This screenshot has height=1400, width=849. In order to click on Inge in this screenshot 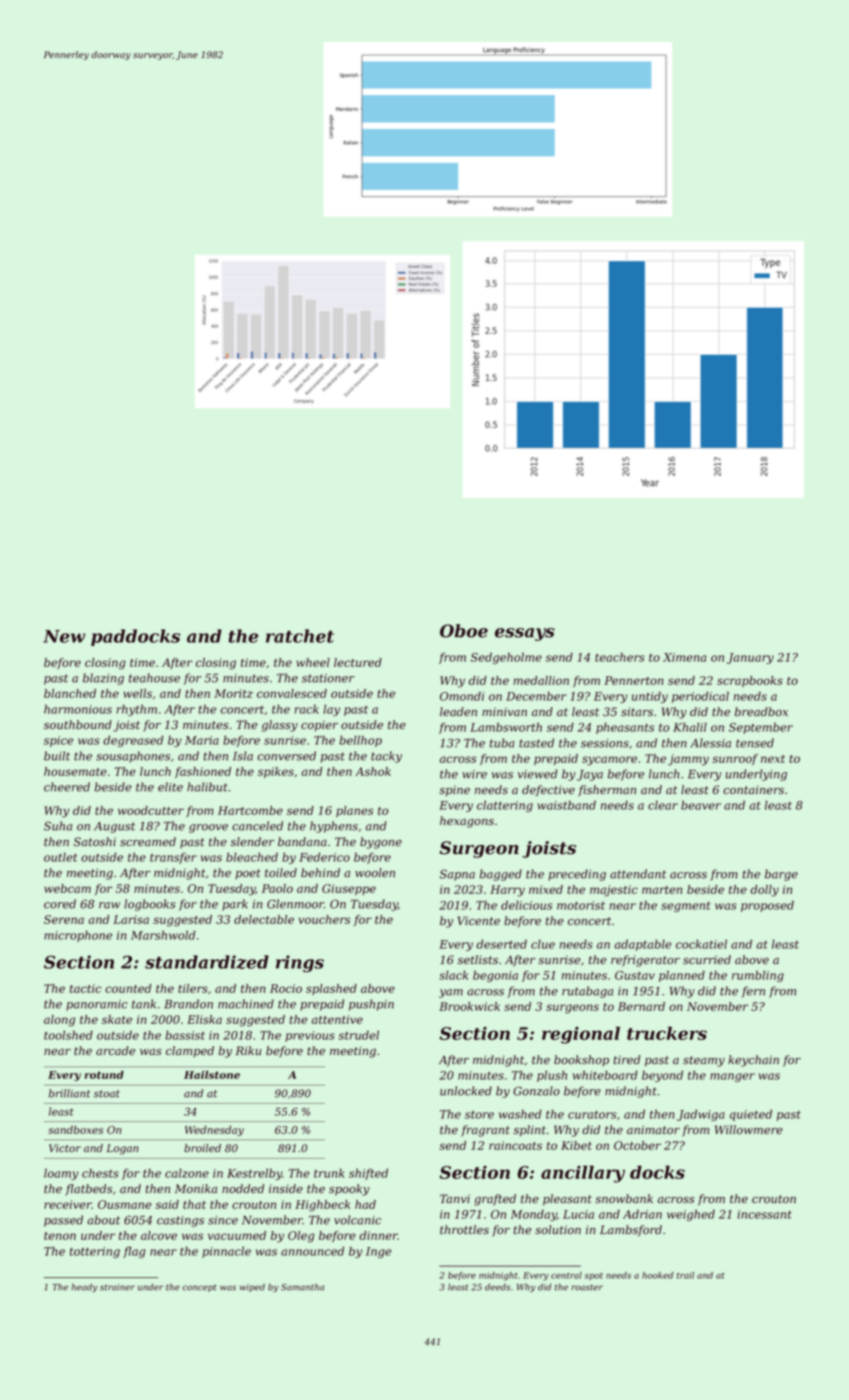, I will do `click(378, 1252)`.
